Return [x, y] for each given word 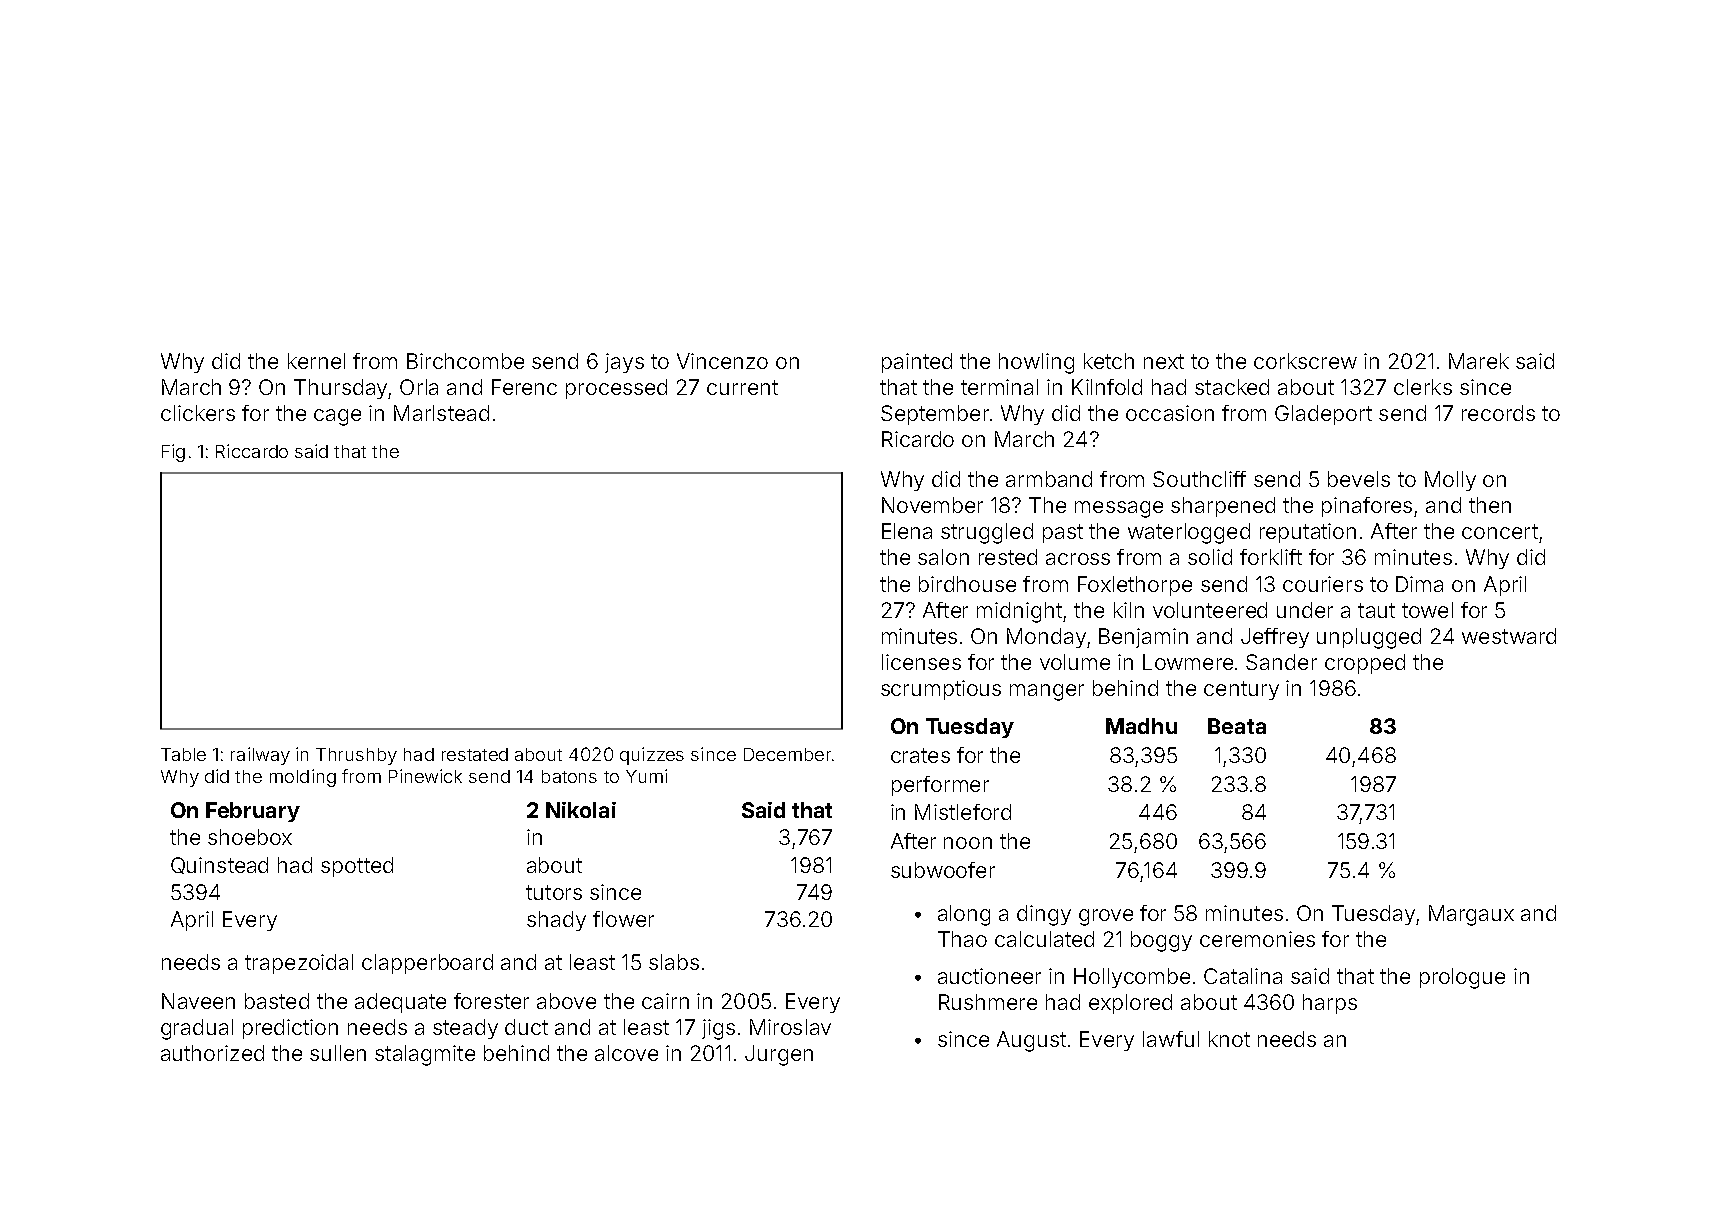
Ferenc [524, 387]
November [932, 505]
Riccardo [252, 451]
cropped [1365, 664]
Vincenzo [722, 361]
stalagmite [425, 1055]
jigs [718, 1029]
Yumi [646, 776]
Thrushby [356, 756]
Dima [1419, 584]
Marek [1479, 361]
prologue [1462, 978]
